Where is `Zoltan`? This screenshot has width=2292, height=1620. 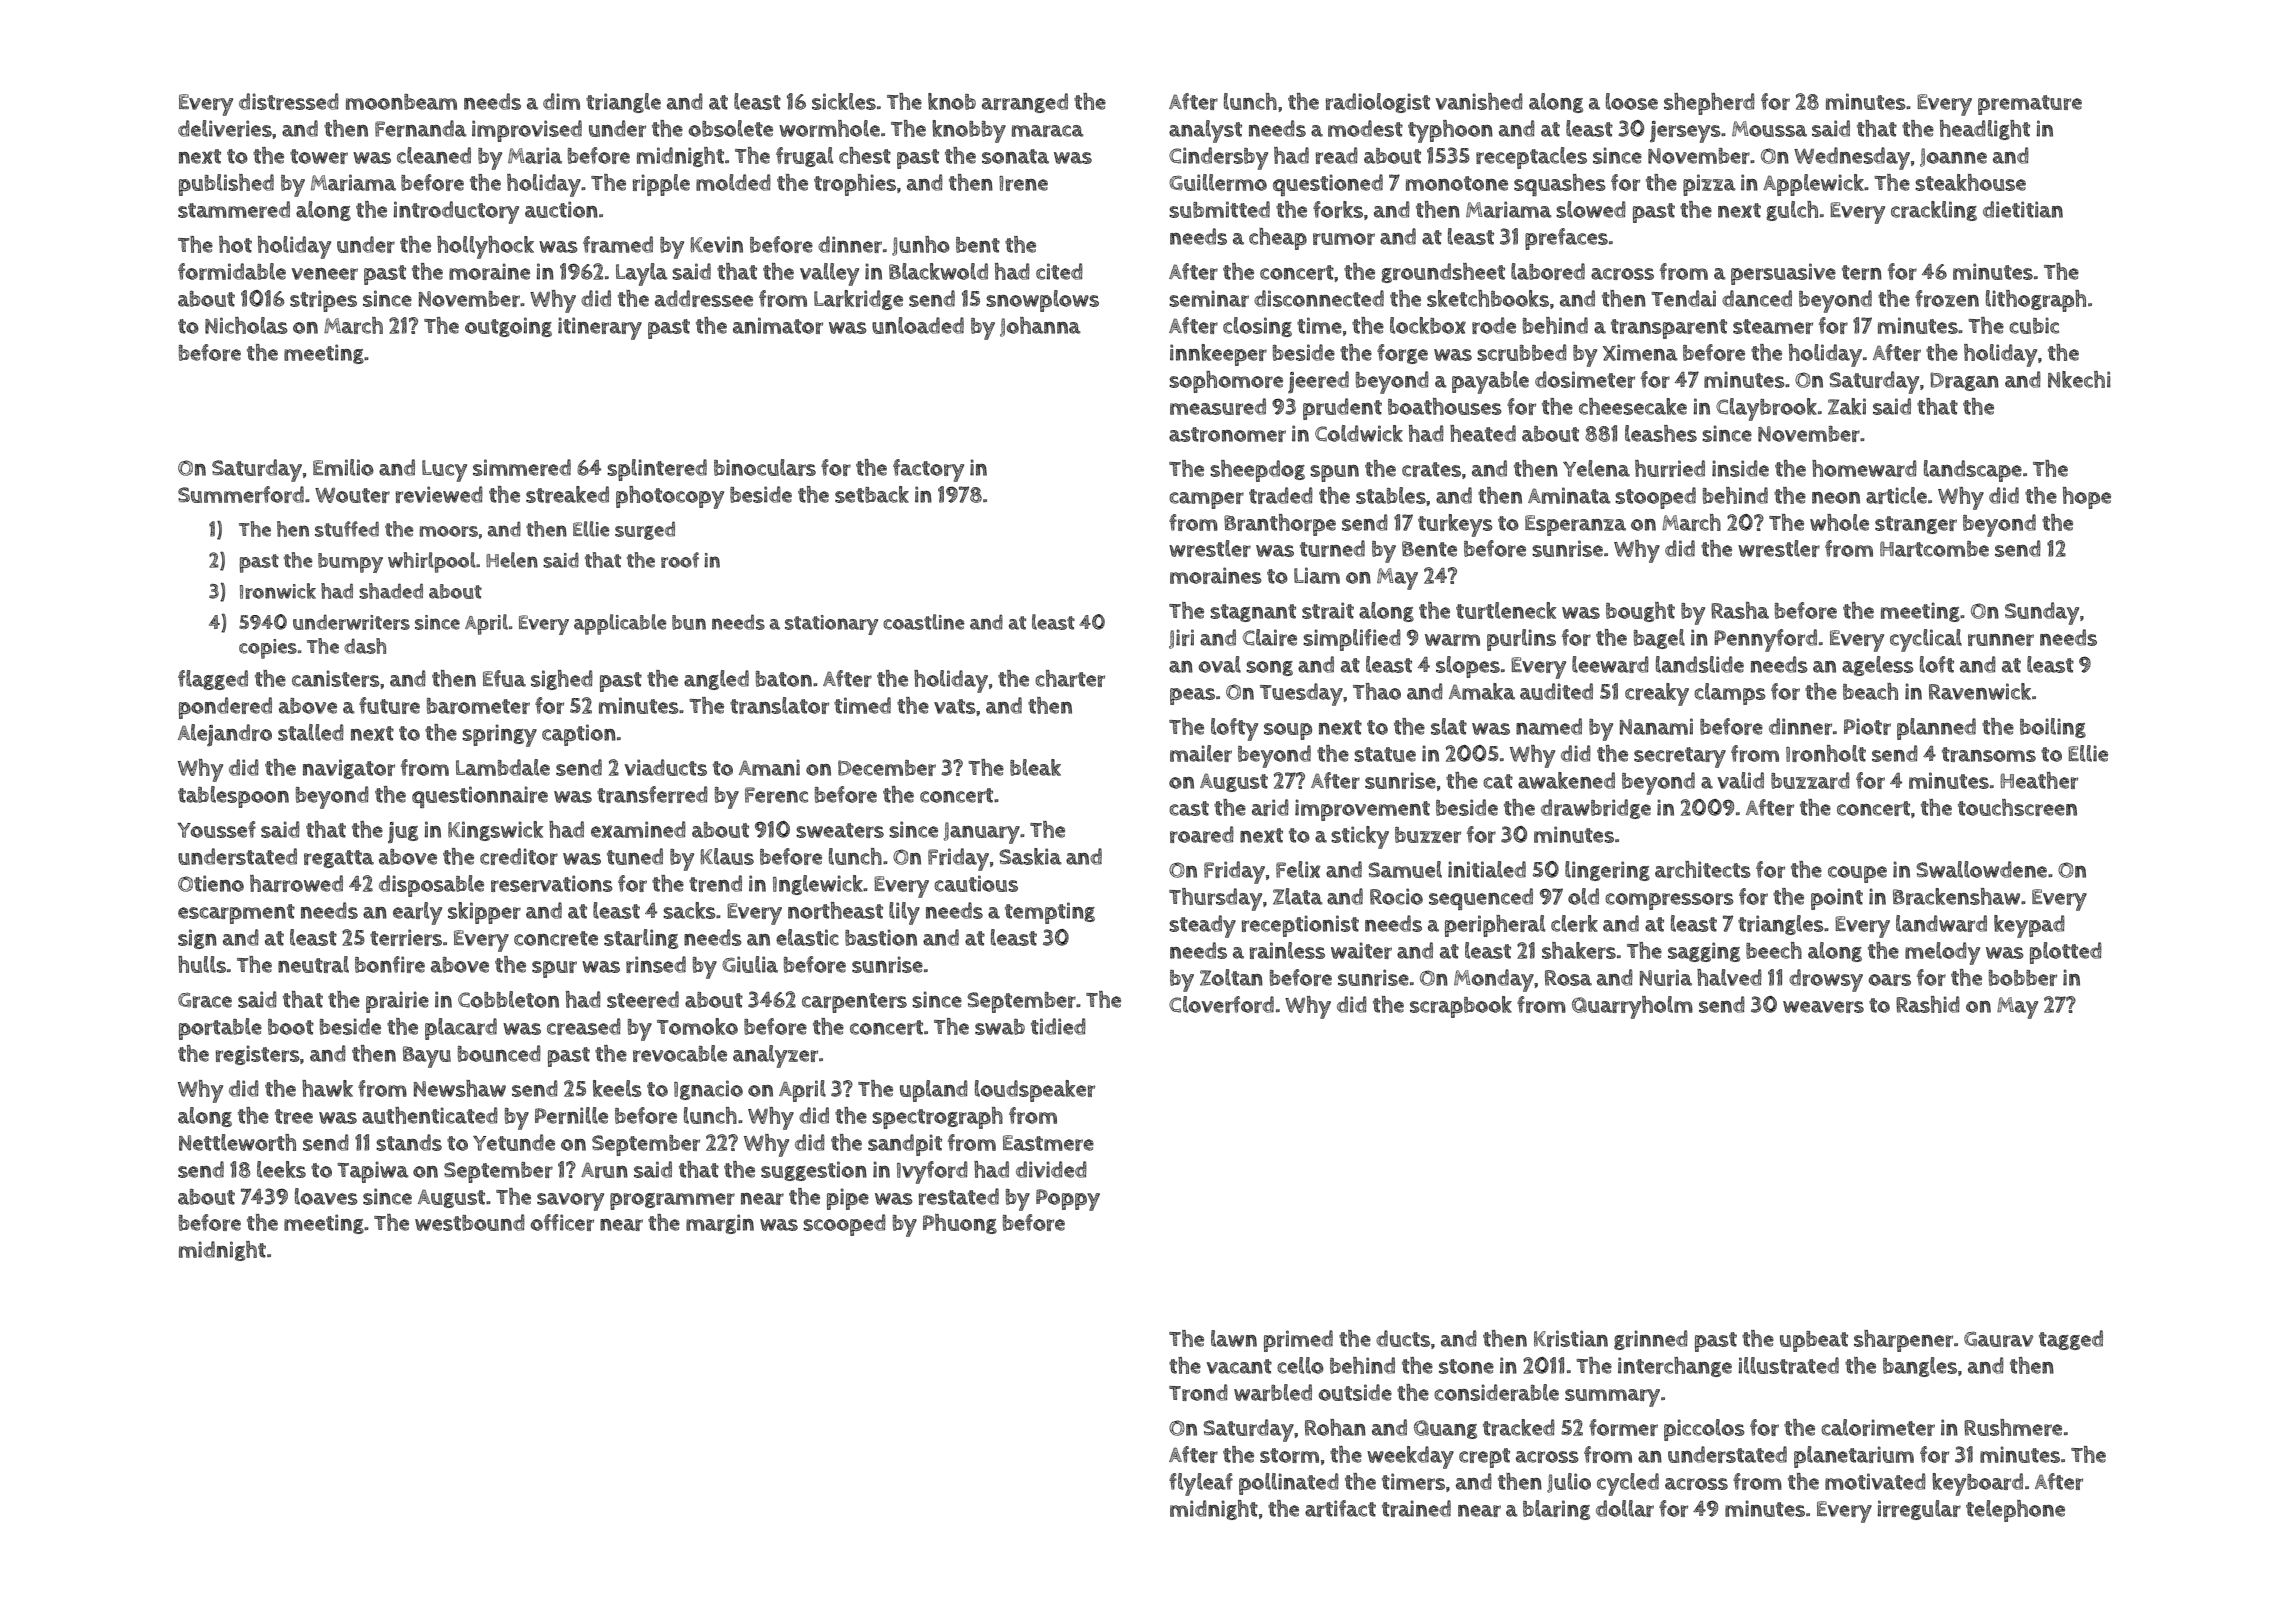
Zoltan is located at coordinates (1231, 977).
